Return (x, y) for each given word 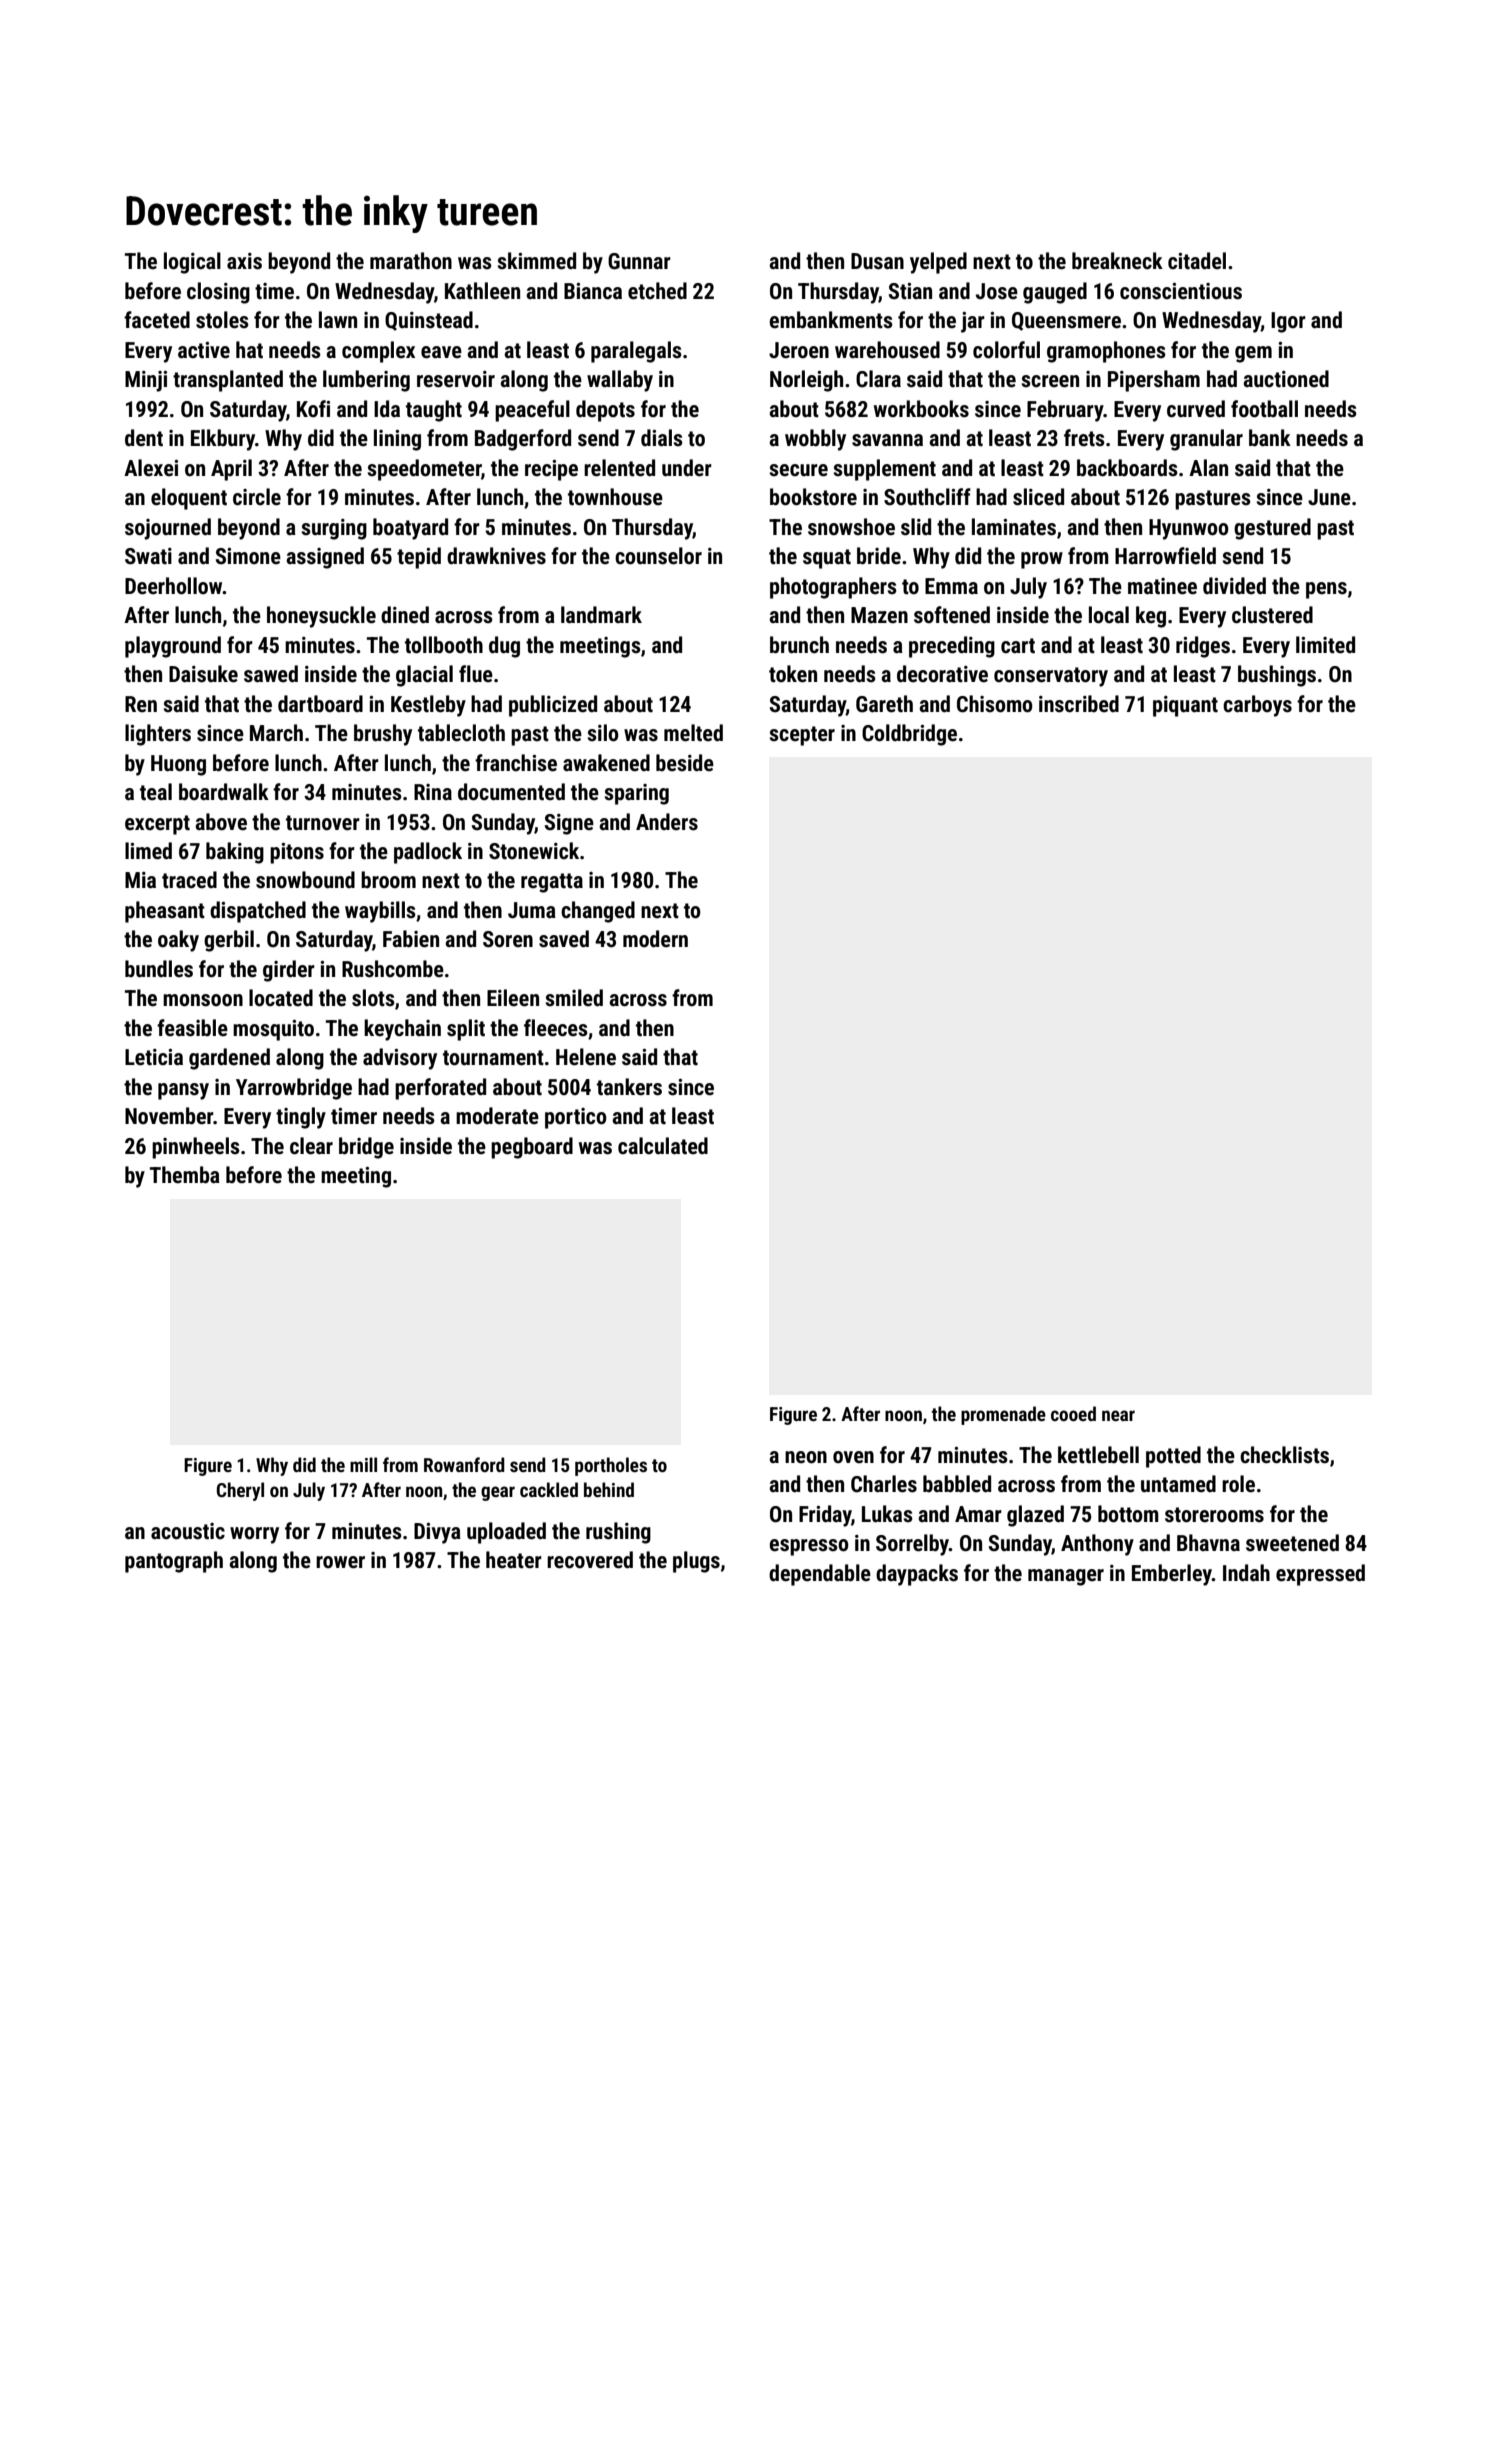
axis (244, 261)
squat (827, 559)
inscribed (1079, 704)
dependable (820, 1575)
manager (1066, 1577)
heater (514, 1560)
